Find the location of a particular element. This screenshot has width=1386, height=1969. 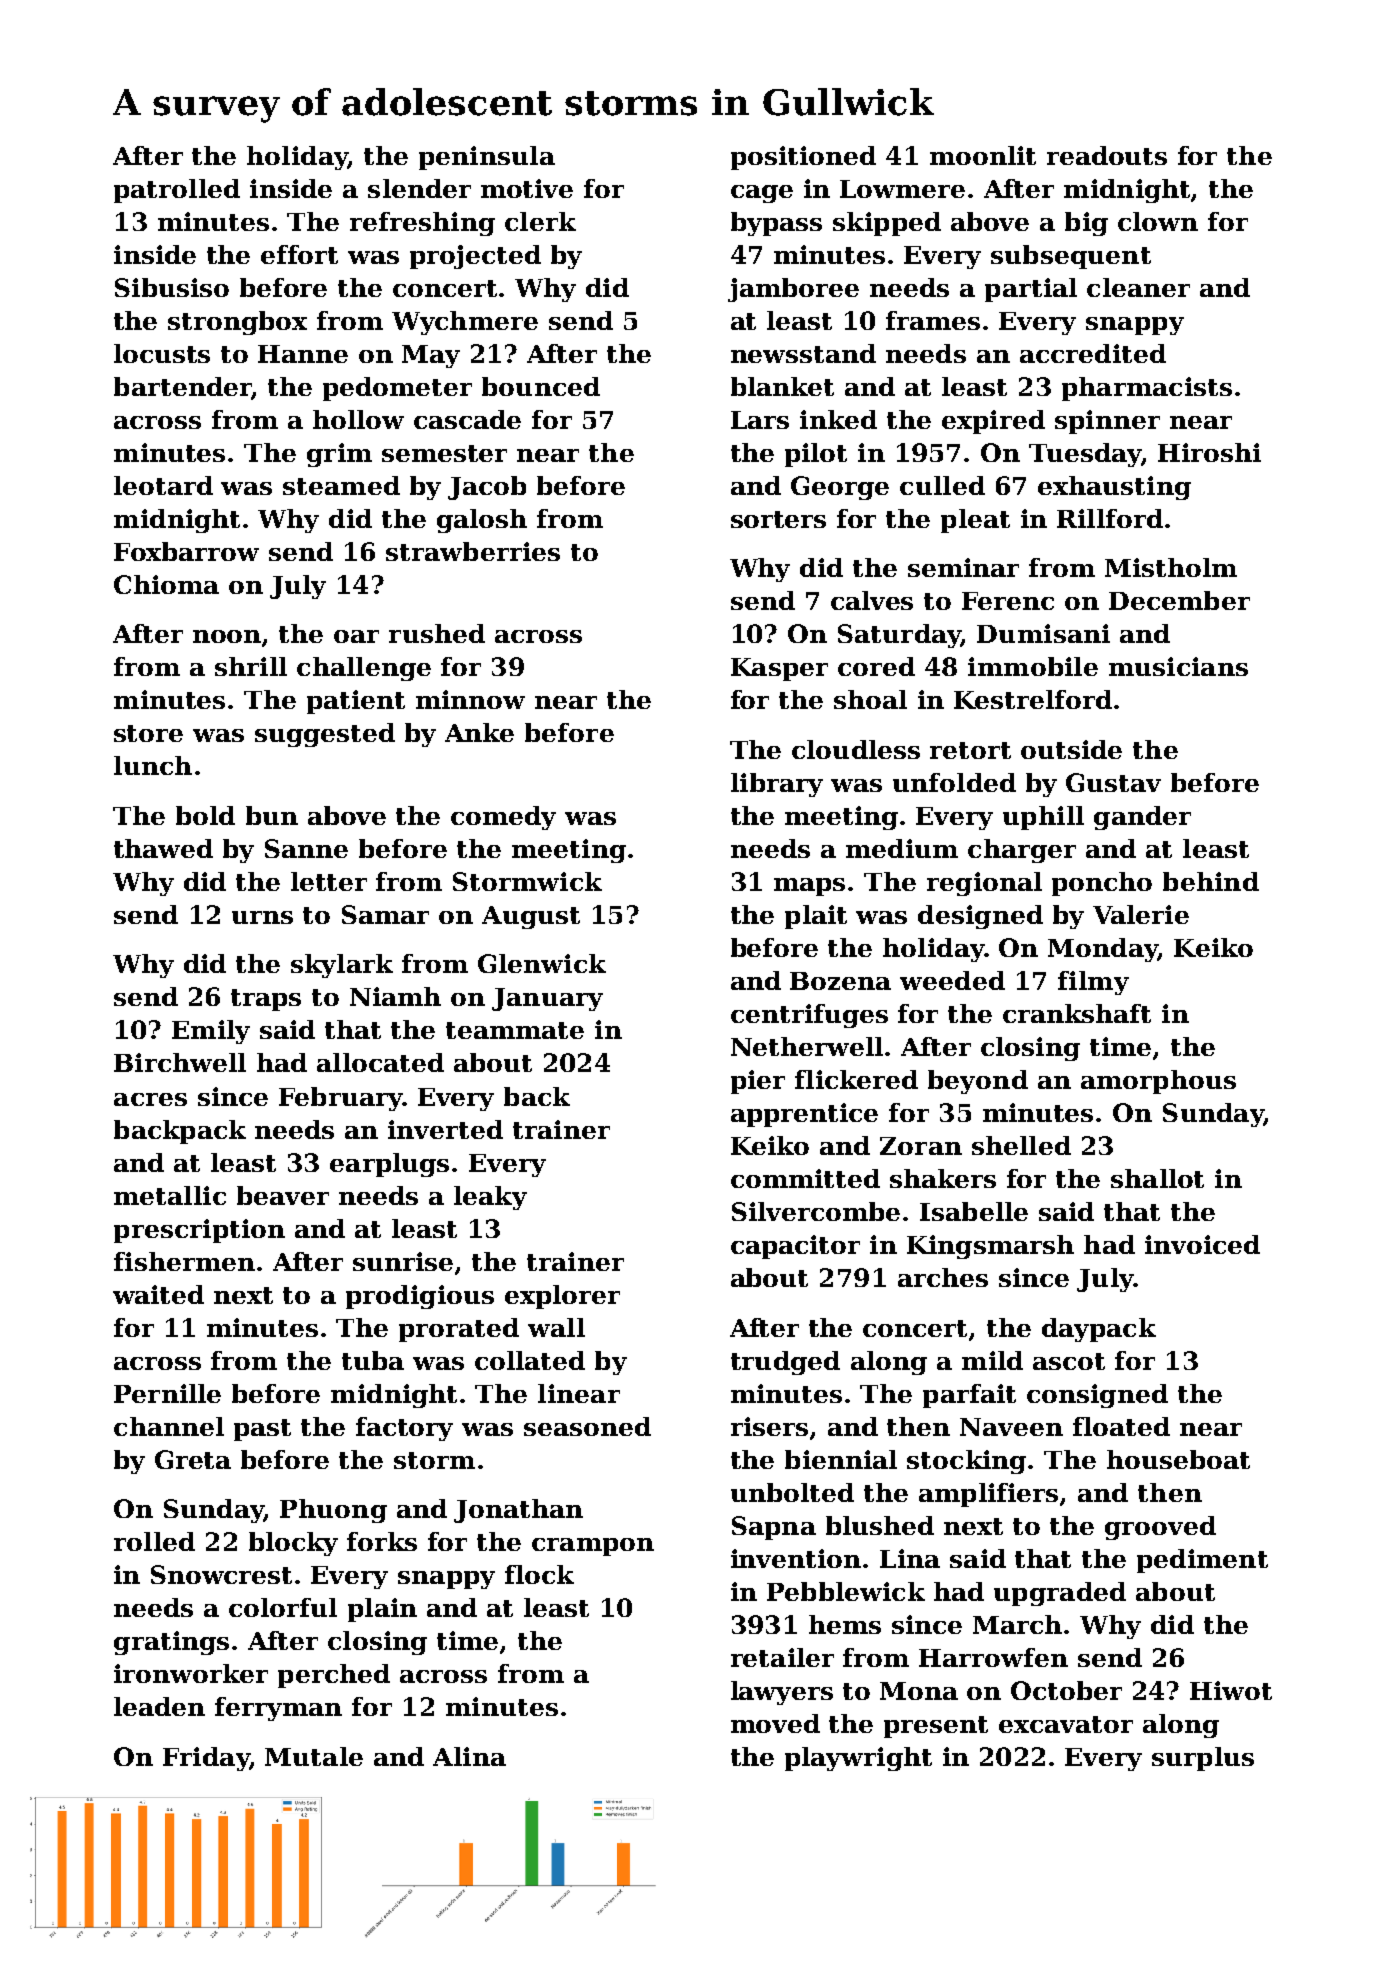

peninsula is located at coordinates (487, 158).
